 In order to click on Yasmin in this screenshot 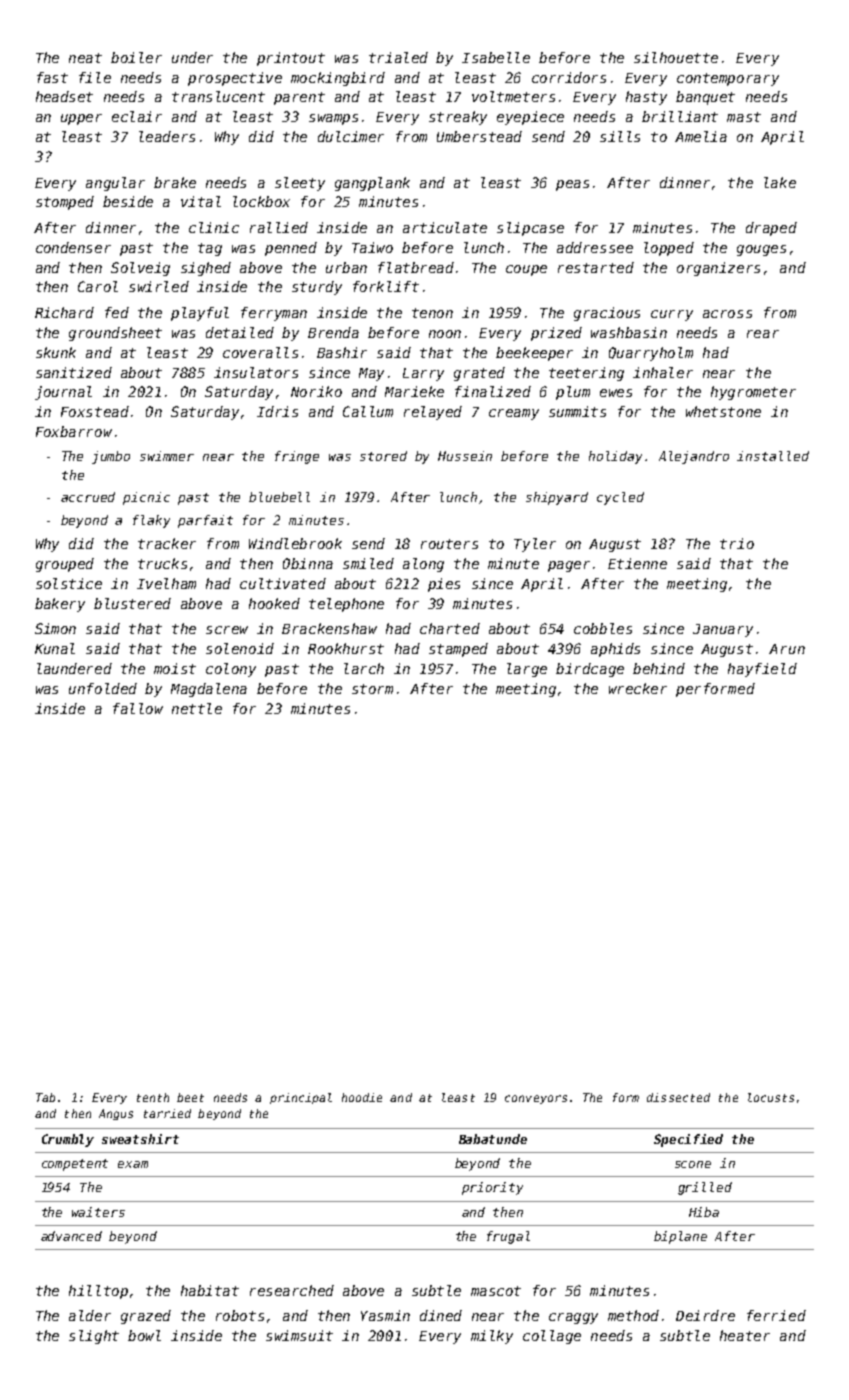, I will do `click(385, 1315)`.
